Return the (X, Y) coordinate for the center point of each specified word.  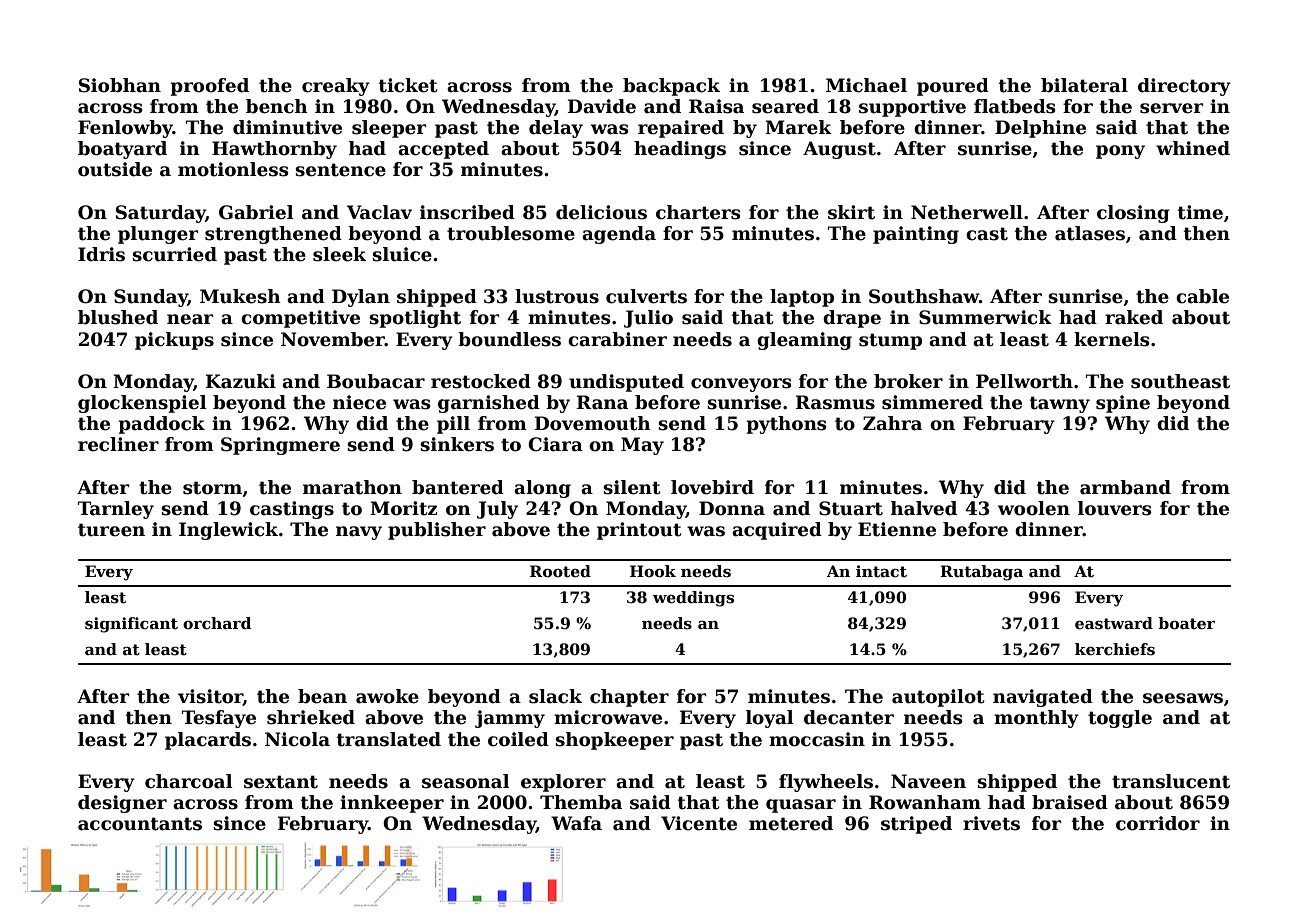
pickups (174, 341)
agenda (619, 235)
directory (1184, 87)
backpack (671, 87)
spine (1123, 404)
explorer (563, 783)
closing (1133, 214)
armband (1125, 487)
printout (639, 531)
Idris (101, 254)
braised (1070, 802)
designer (122, 804)
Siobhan (120, 85)
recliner (118, 444)
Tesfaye (219, 719)
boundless (509, 339)
